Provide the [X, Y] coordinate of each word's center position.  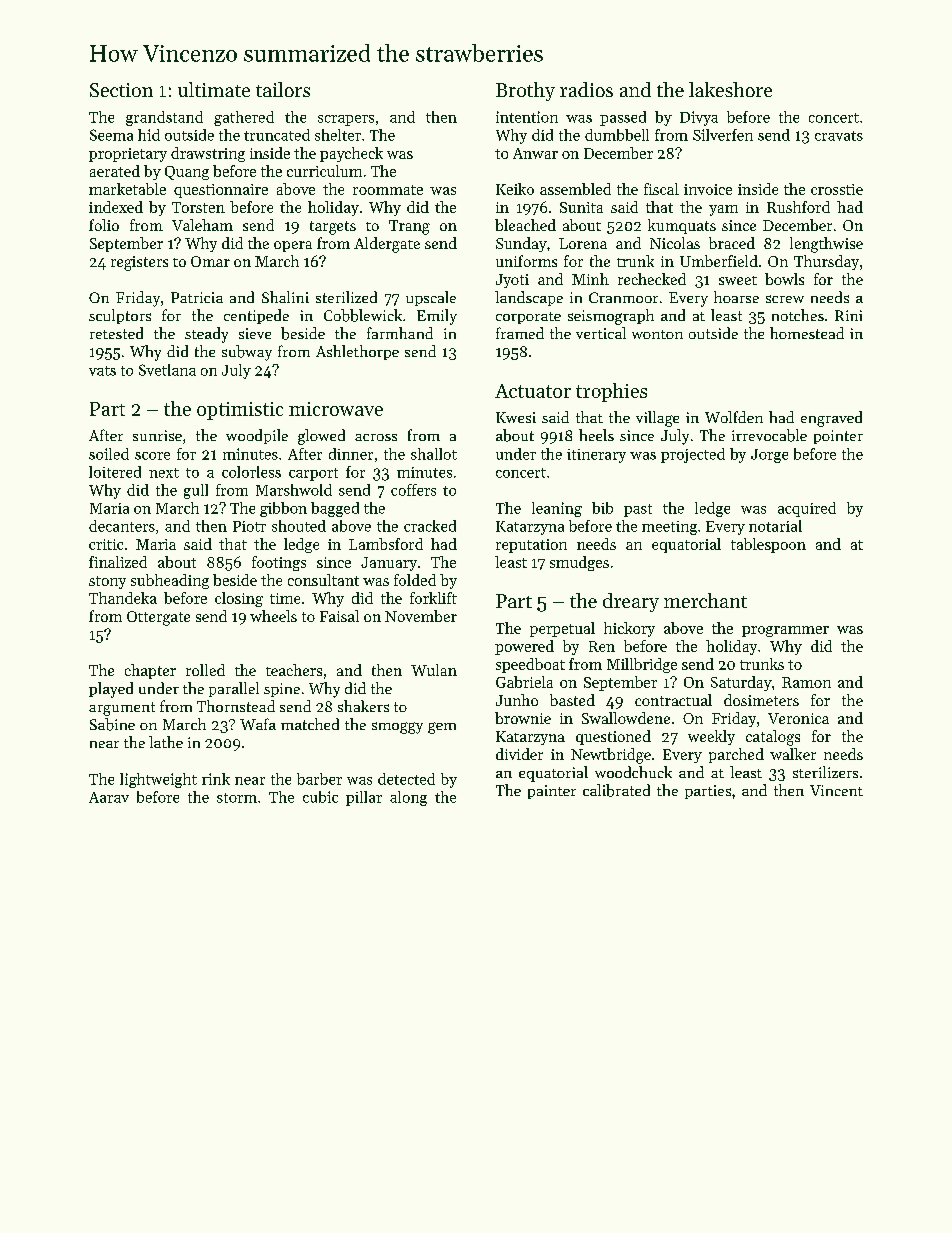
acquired [807, 509]
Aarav [109, 797]
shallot [434, 454]
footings [279, 563]
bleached [525, 225]
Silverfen [723, 135]
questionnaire [221, 191]
